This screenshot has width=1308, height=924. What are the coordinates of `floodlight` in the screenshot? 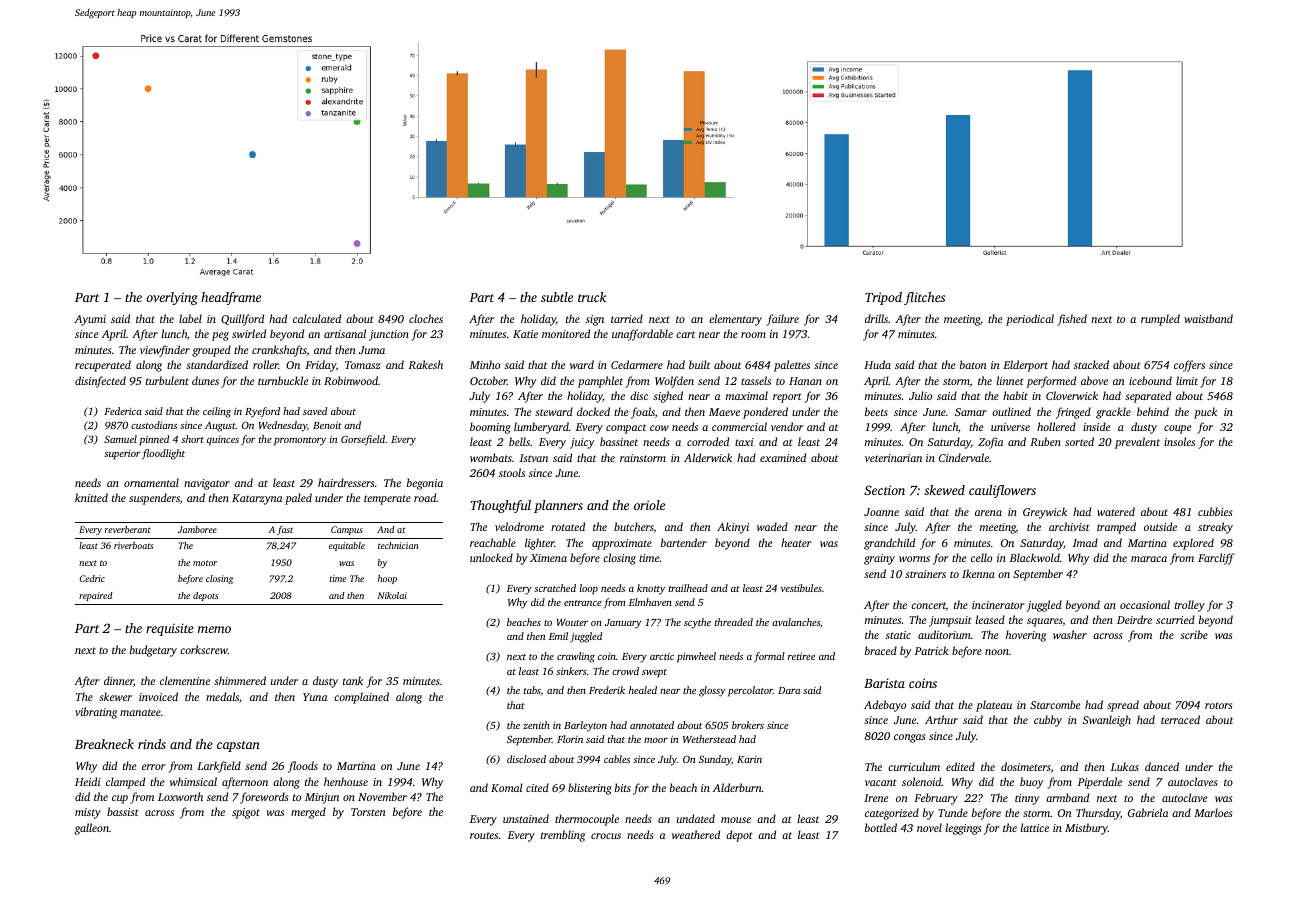 It's located at (163, 454).
